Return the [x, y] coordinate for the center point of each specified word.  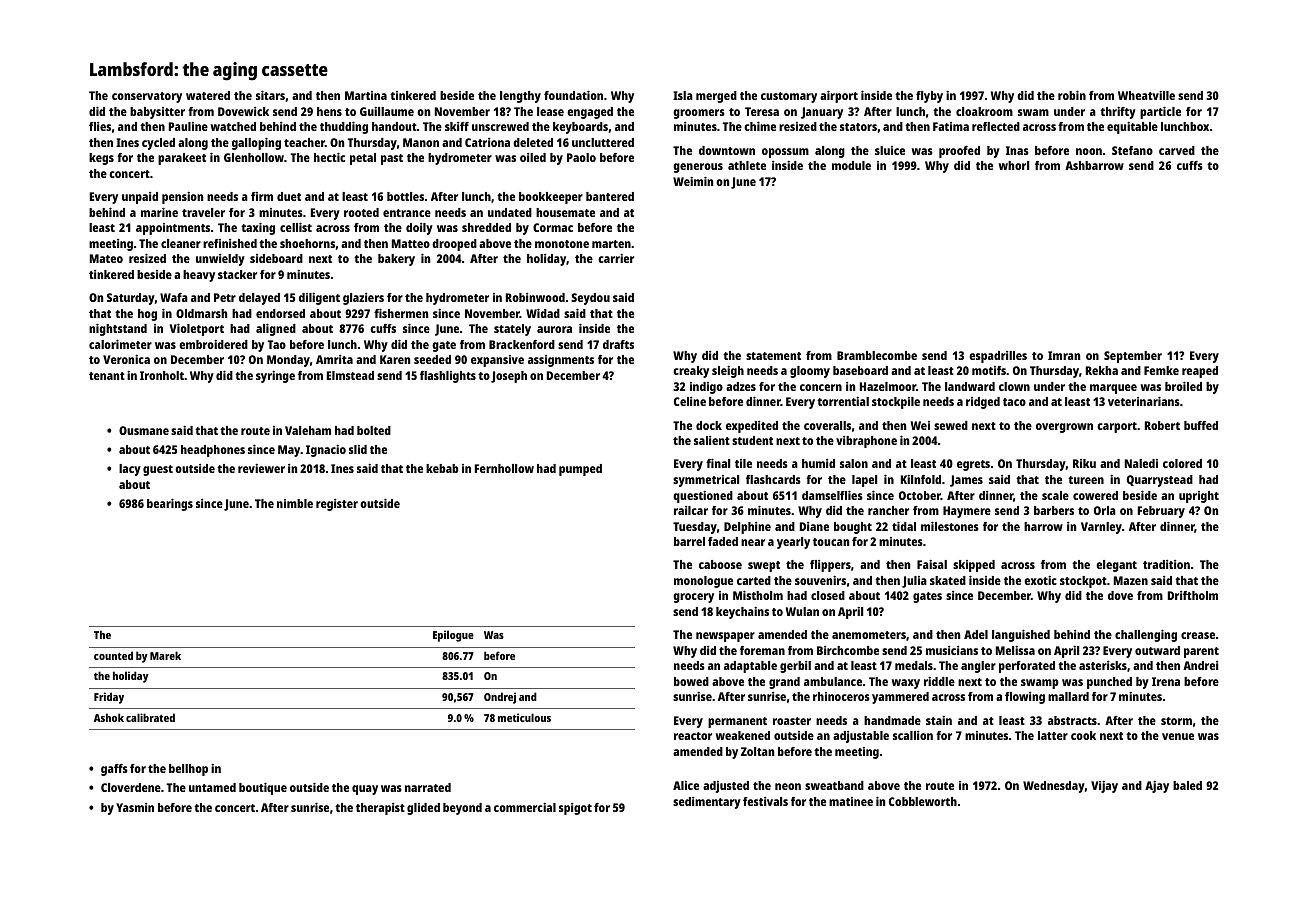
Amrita [334, 359]
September [1133, 357]
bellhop [188, 770]
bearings [170, 505]
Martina [366, 95]
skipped [974, 566]
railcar [691, 510]
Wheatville [1146, 95]
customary [789, 97]
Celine [690, 401]
